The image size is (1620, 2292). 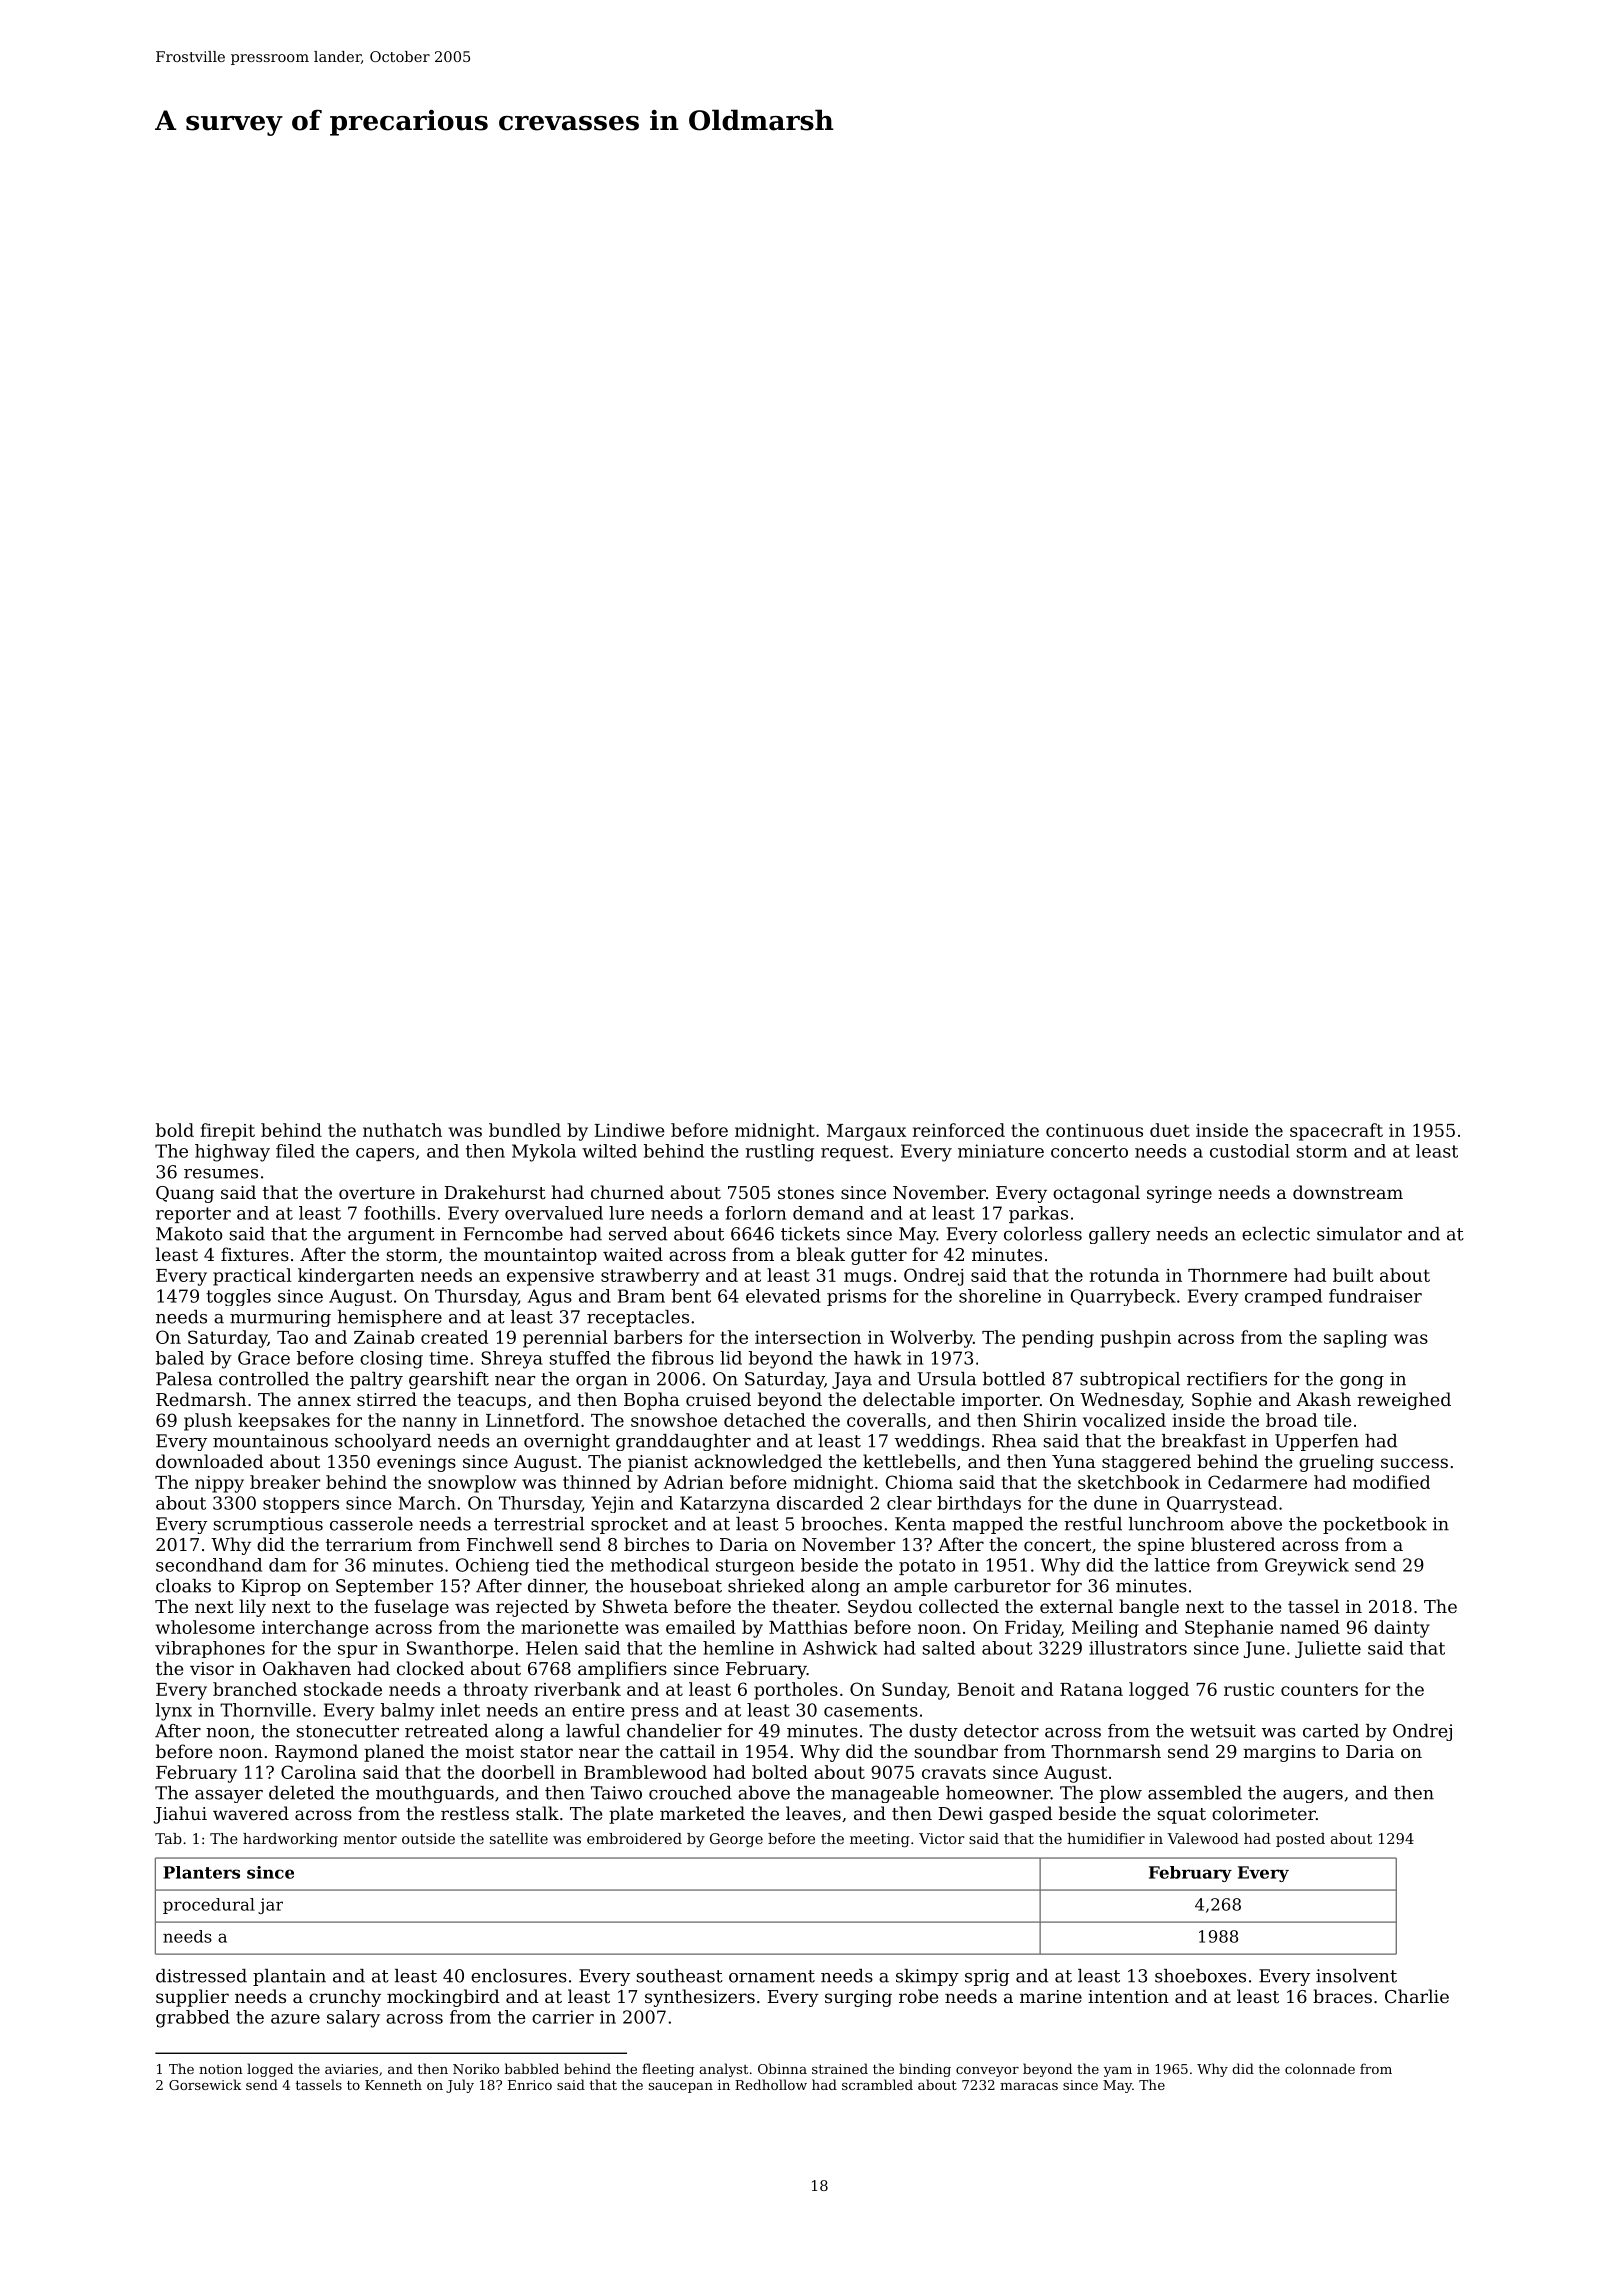 I want to click on custodial, so click(x=1250, y=1151).
